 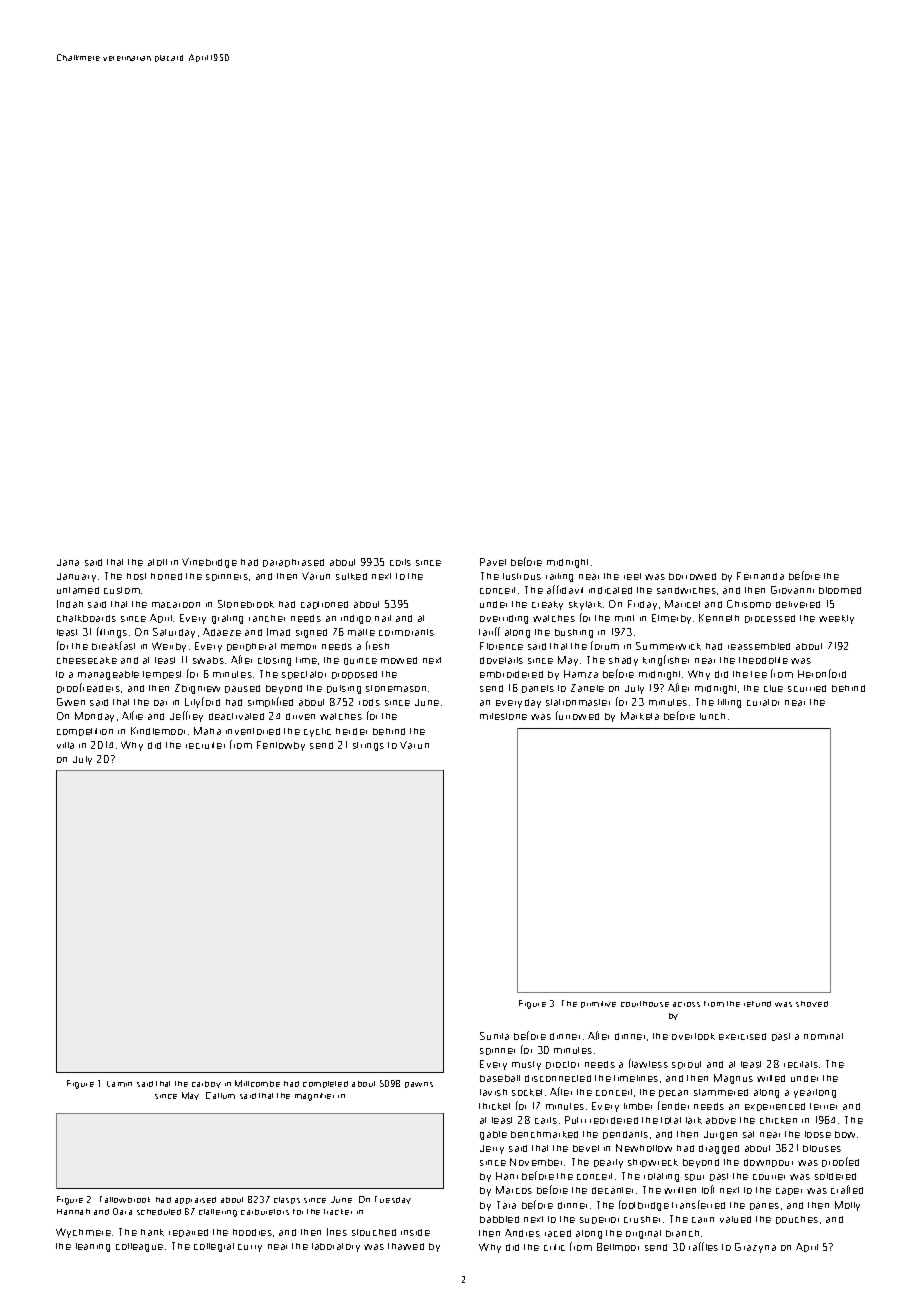 What do you see at coordinates (712, 716) in the screenshot?
I see `lunch` at bounding box center [712, 716].
